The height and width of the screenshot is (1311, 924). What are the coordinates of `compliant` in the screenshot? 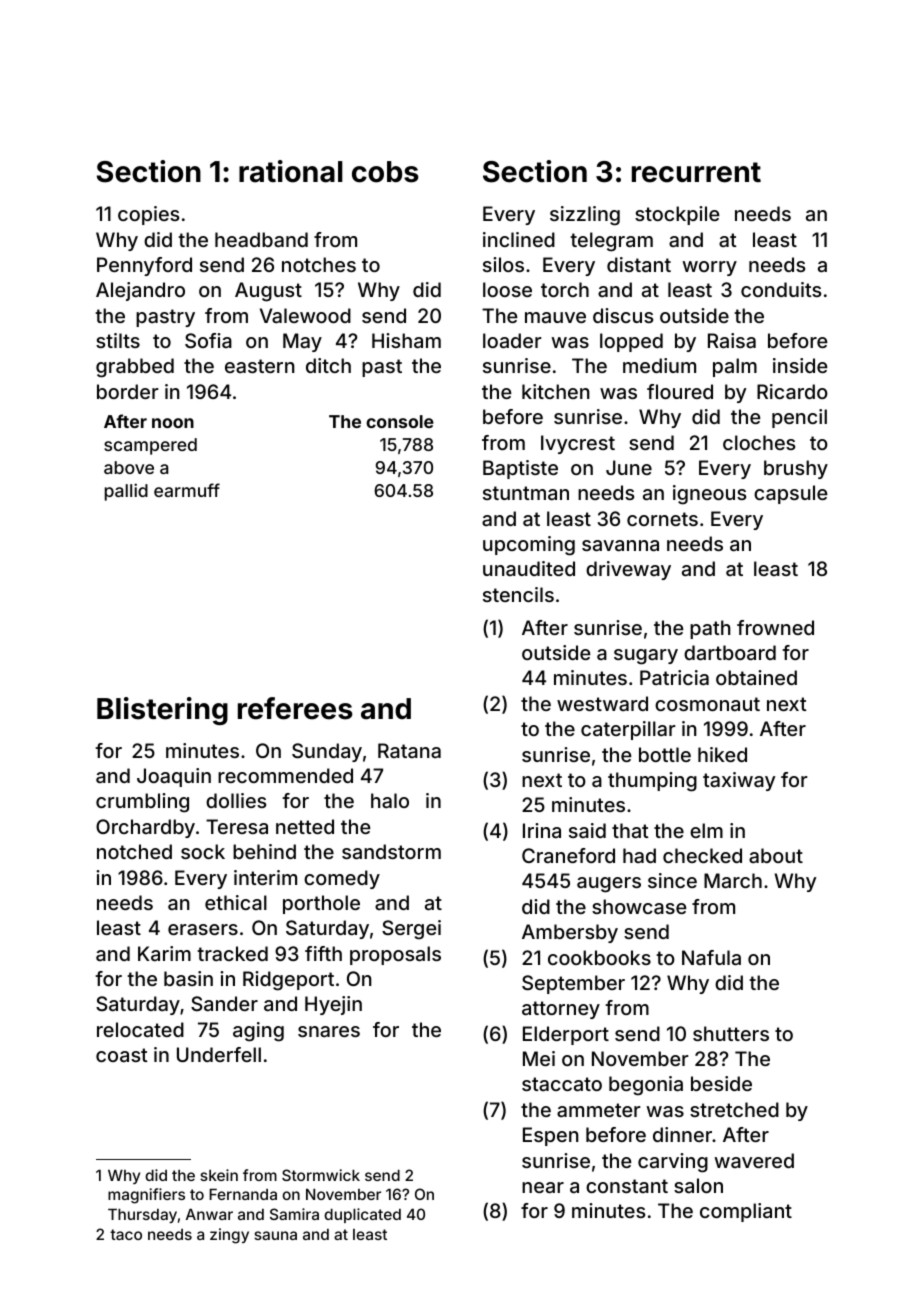 It's located at (746, 1212).
